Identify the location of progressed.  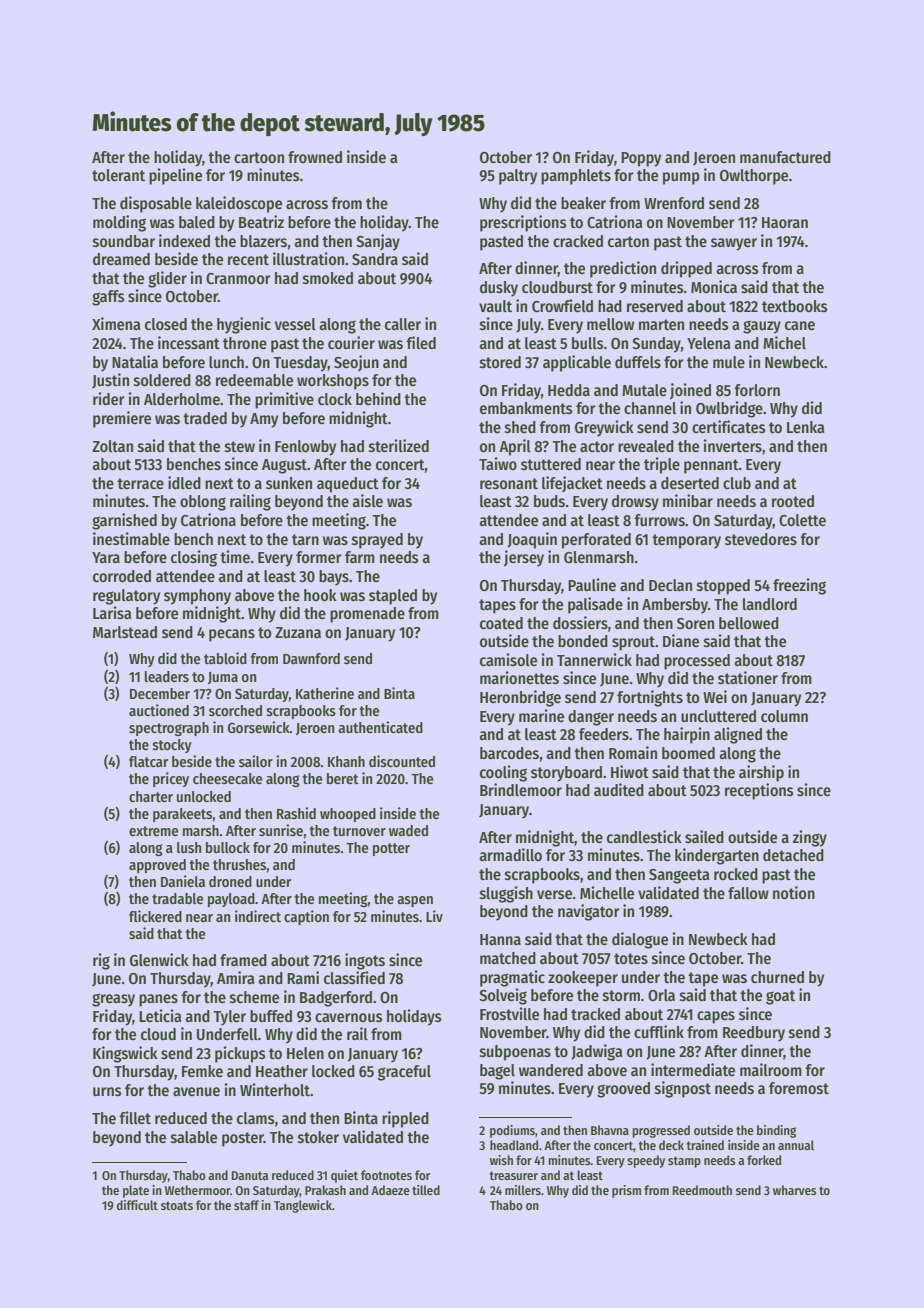
(661, 1131).
